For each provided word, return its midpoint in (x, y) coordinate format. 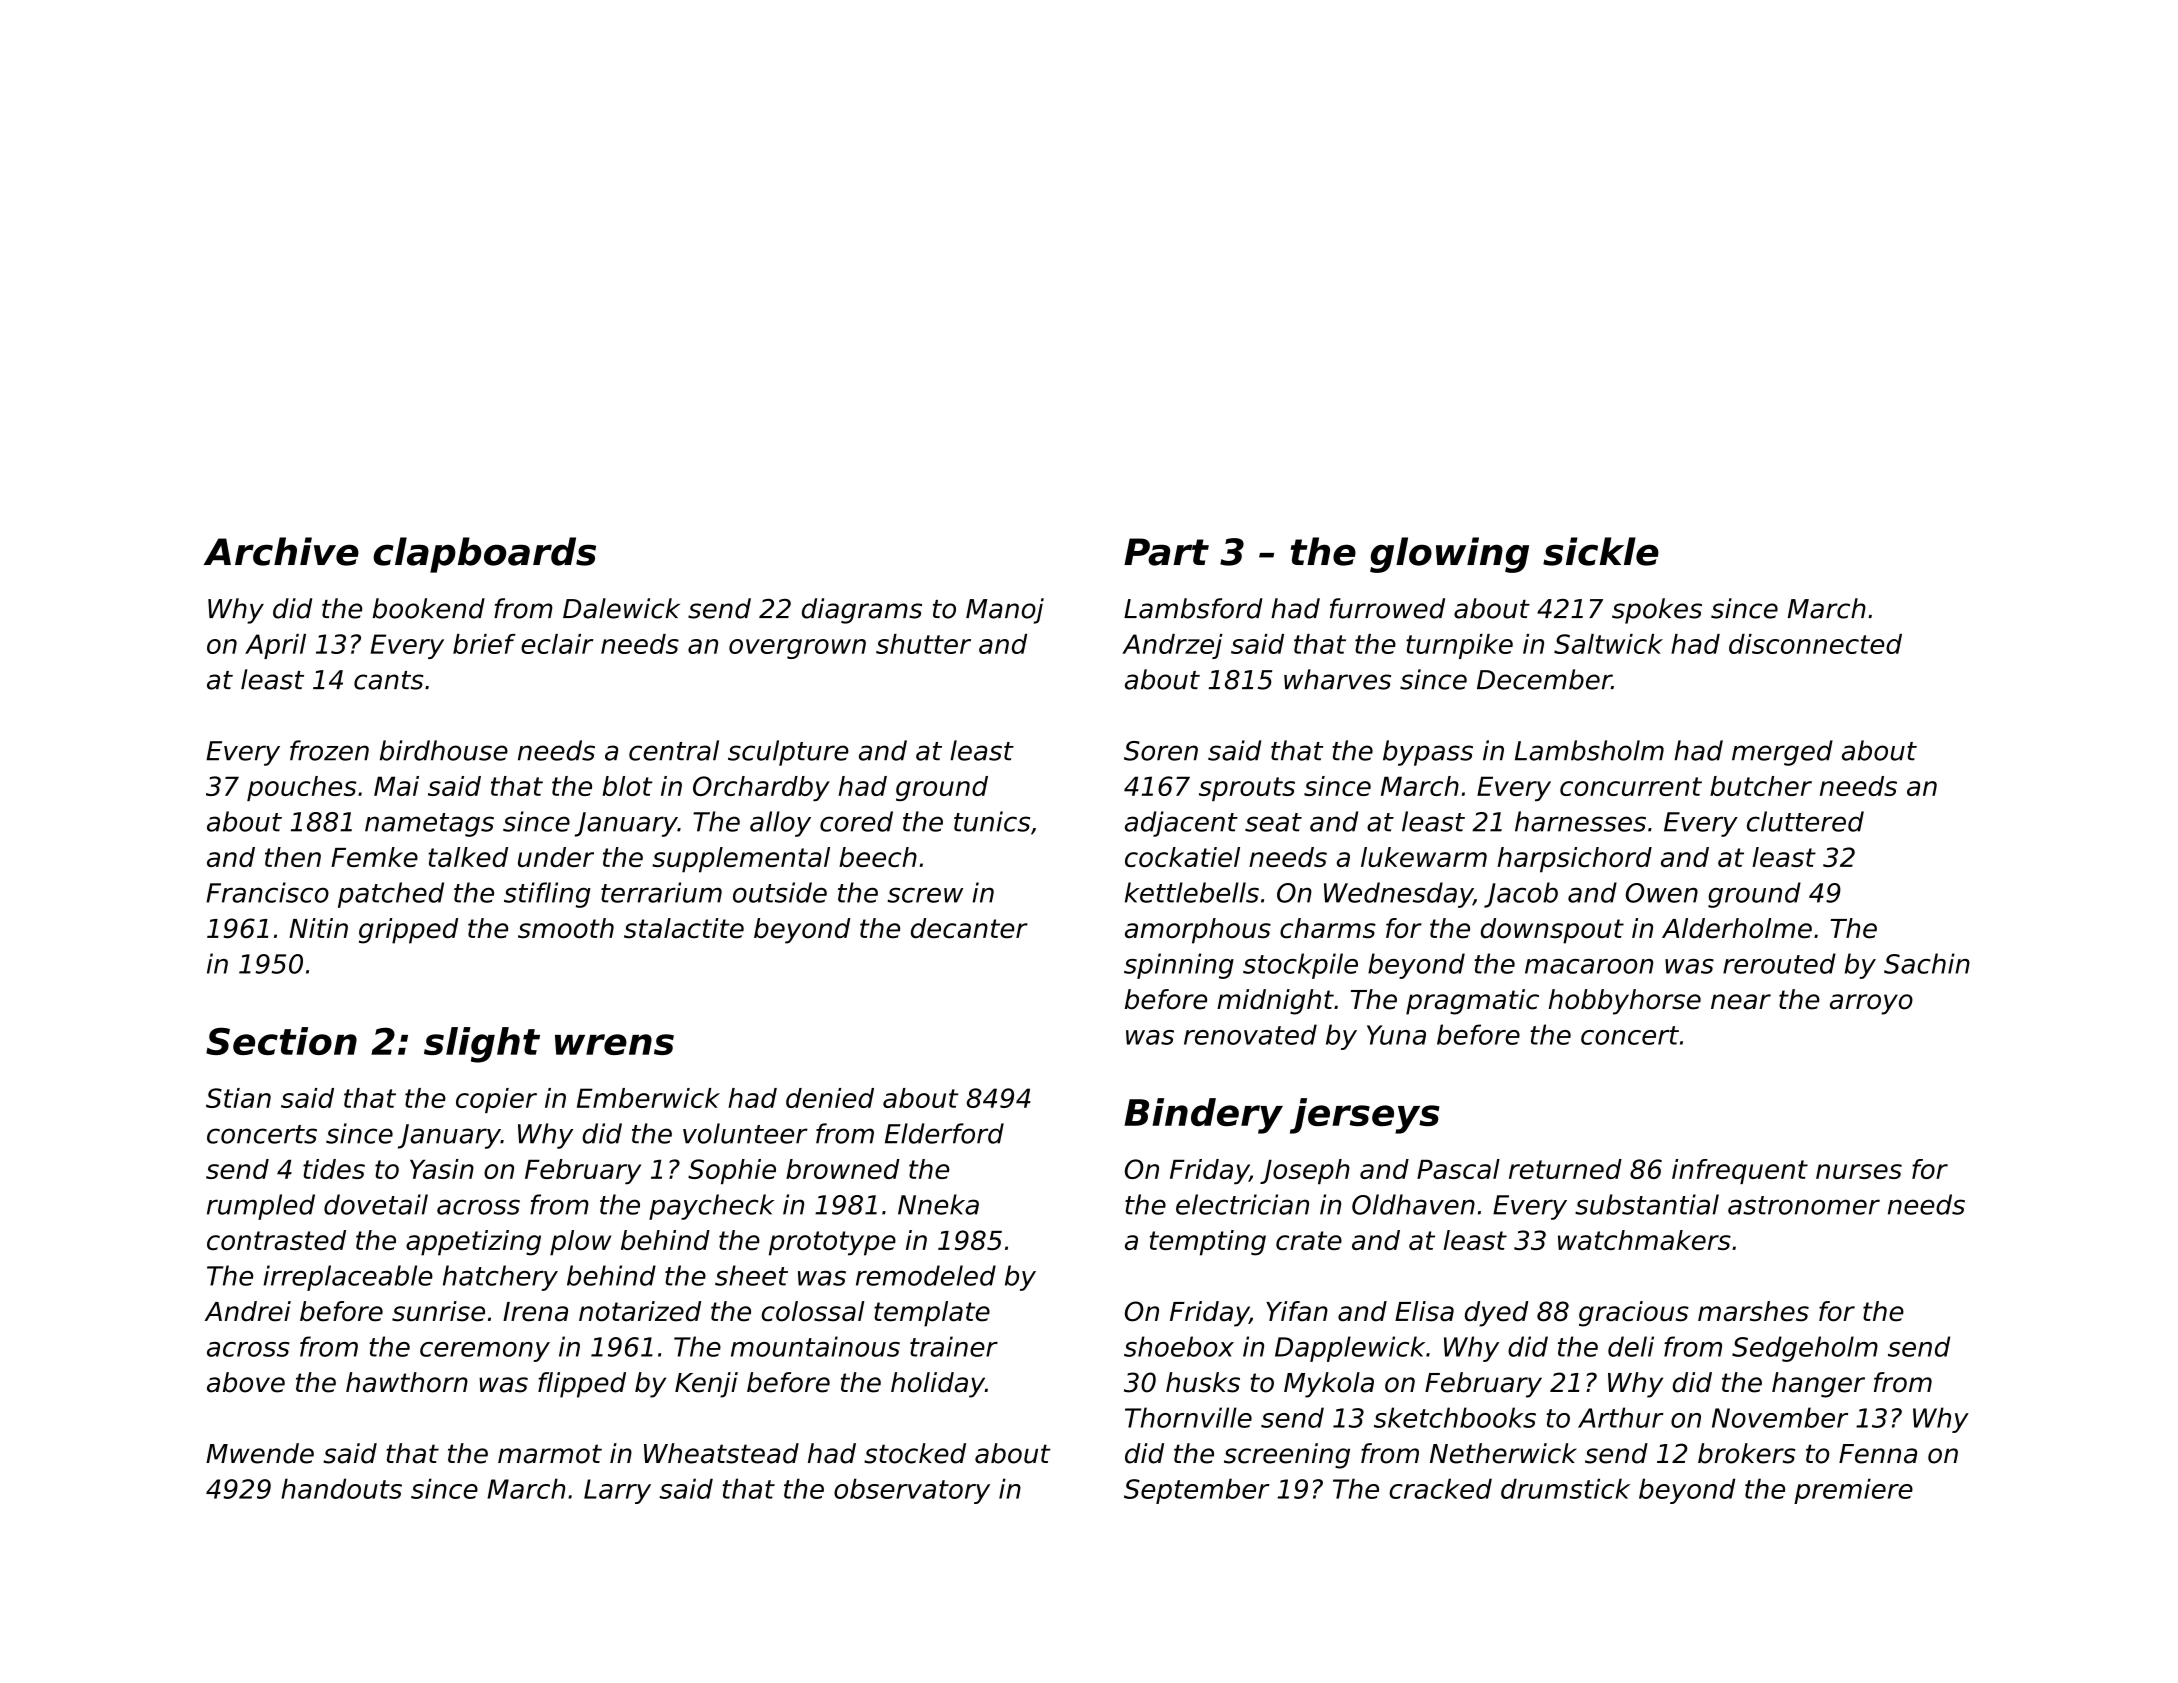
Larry (617, 1491)
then (293, 857)
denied (830, 1098)
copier (496, 1100)
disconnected (1815, 644)
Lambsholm (1589, 750)
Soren (1161, 751)
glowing (1449, 555)
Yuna (1396, 1035)
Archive (281, 551)
